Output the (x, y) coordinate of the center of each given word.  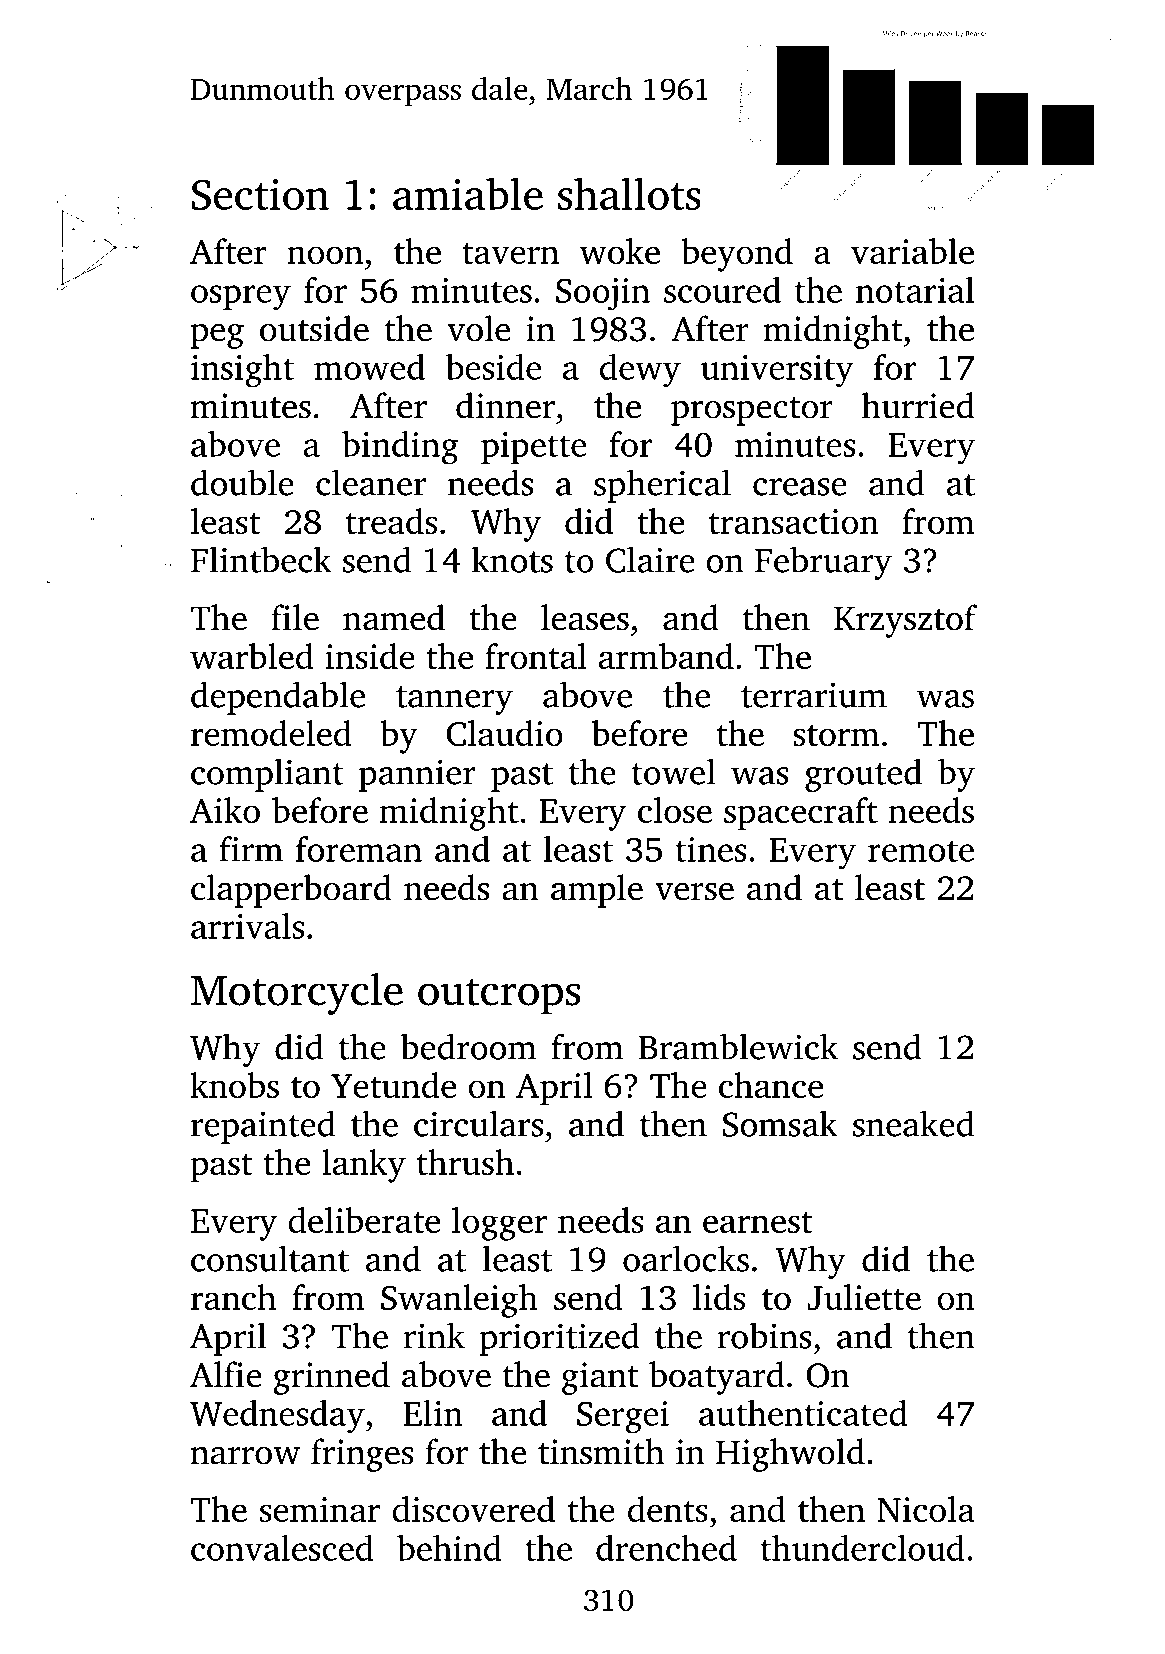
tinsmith (601, 1451)
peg (217, 336)
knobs (234, 1085)
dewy (640, 371)
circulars (478, 1123)
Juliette (864, 1297)
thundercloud (863, 1548)
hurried (918, 405)
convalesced (282, 1548)
